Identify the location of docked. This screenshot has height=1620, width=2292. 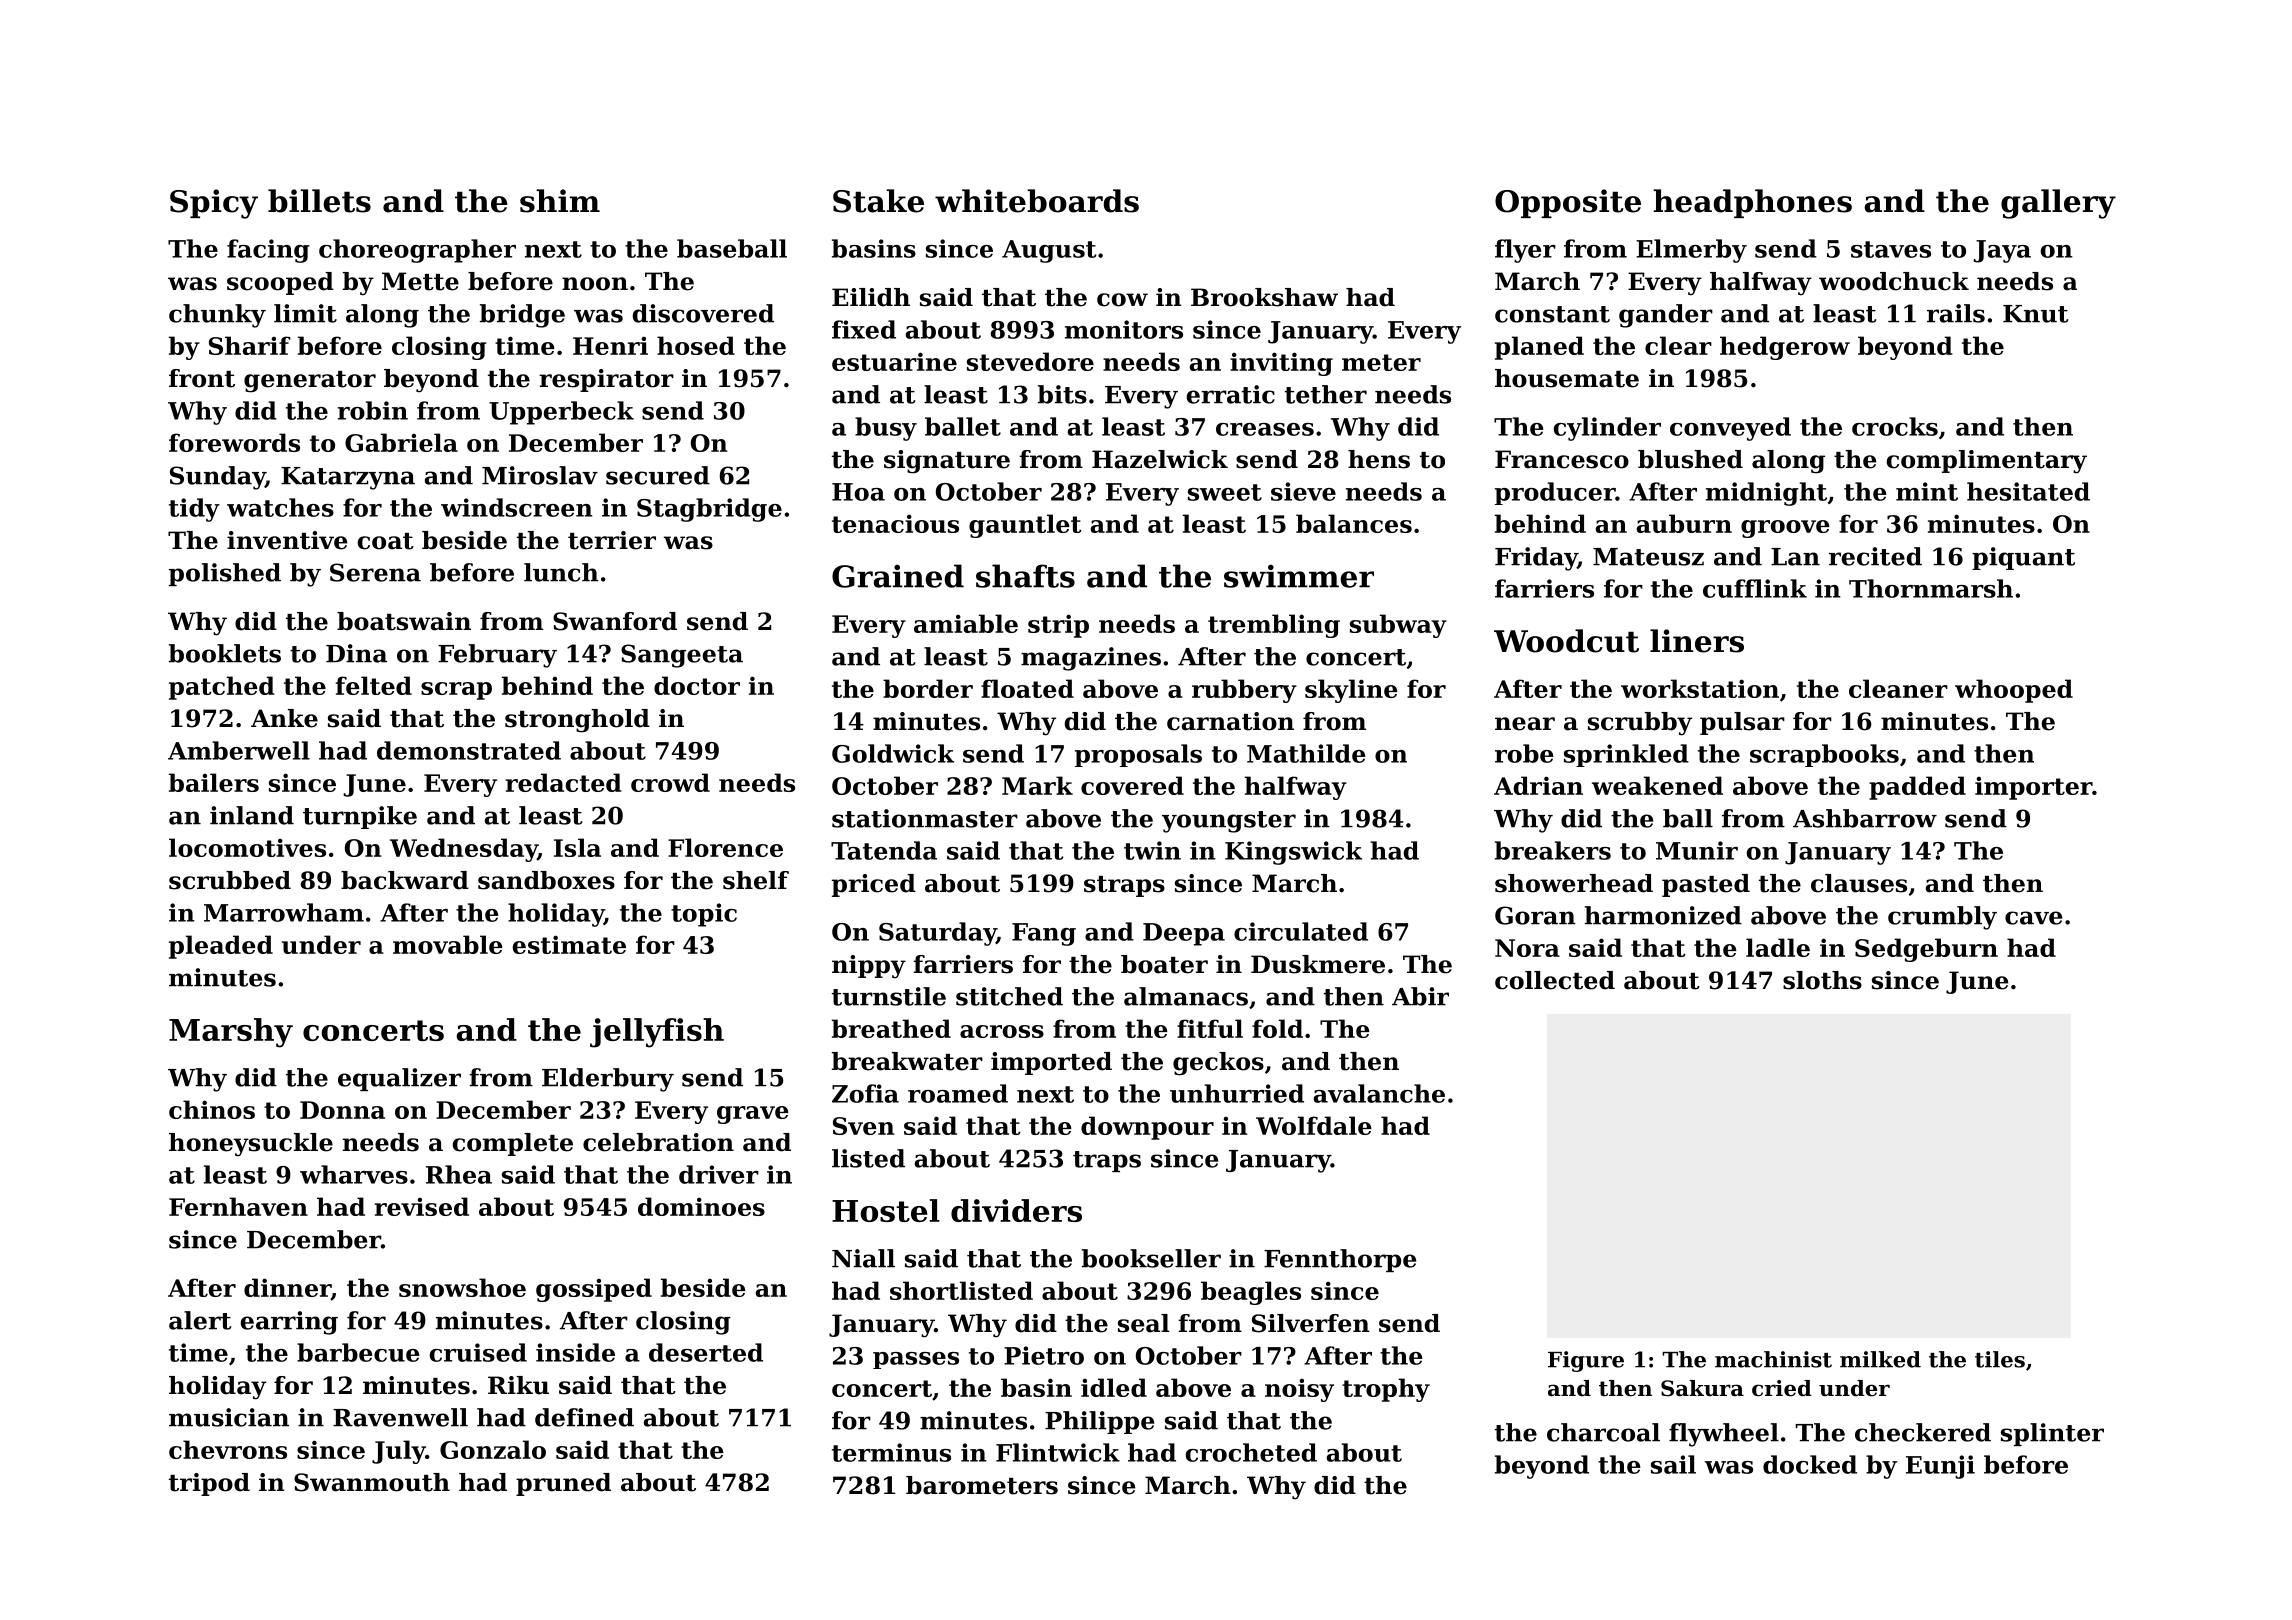
(1810, 1464).
